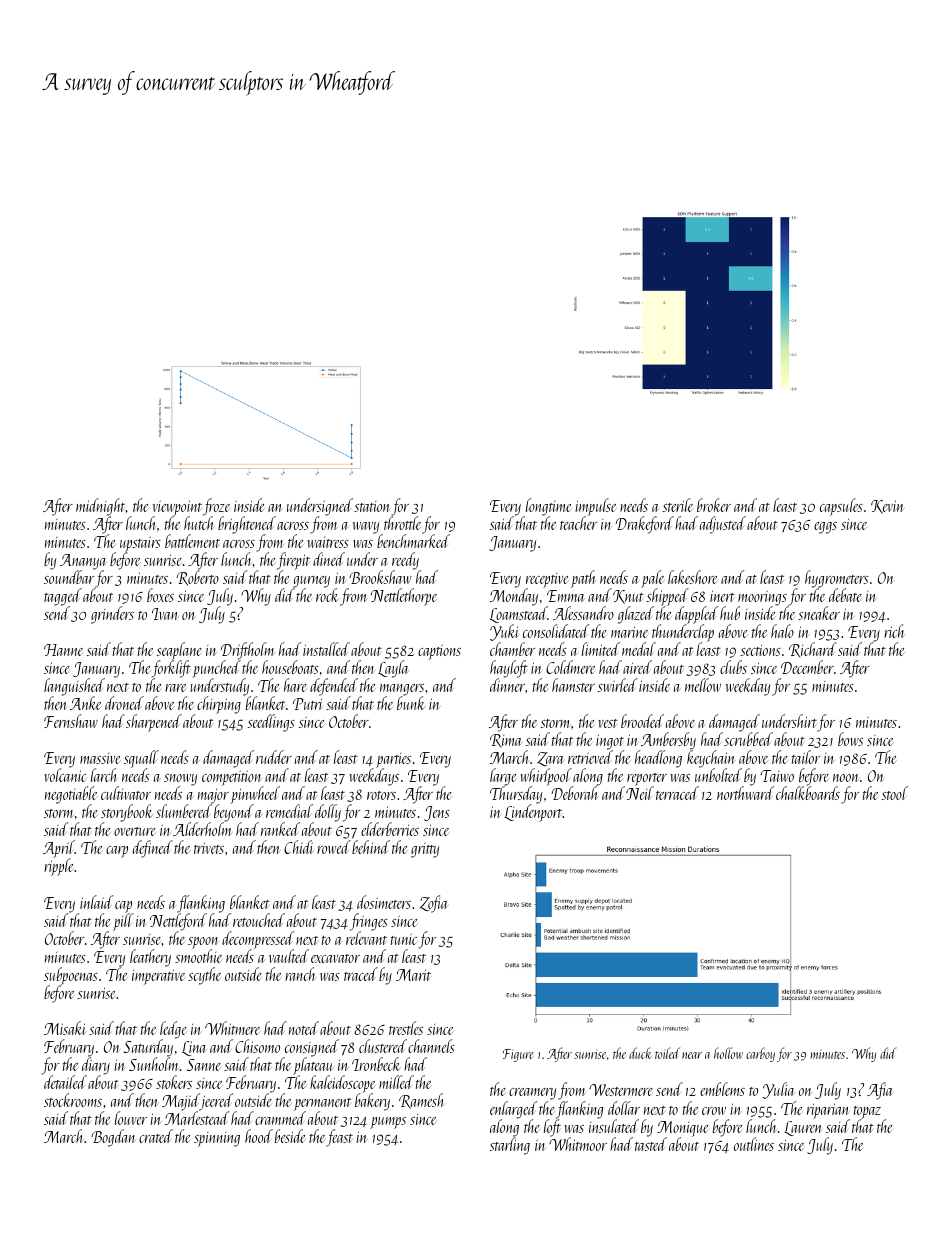  Describe the element at coordinates (216, 507) in the image. I see `froze` at that location.
